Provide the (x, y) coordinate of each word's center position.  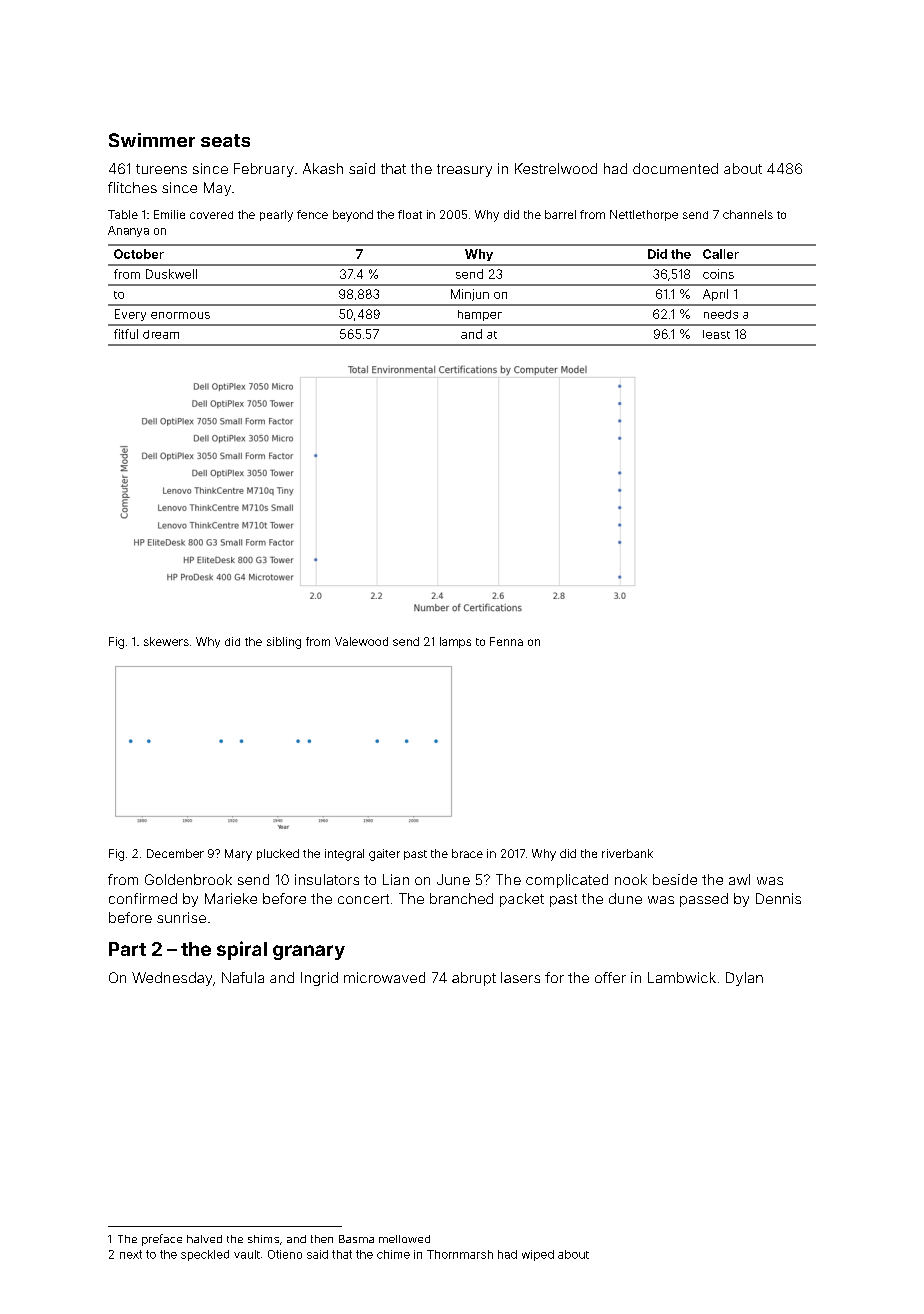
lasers (520, 977)
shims (263, 1239)
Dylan (744, 979)
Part (127, 949)
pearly (276, 216)
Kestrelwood (556, 168)
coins (718, 274)
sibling (284, 643)
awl (739, 879)
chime (393, 1254)
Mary (238, 855)
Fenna (506, 641)
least (716, 334)
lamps (455, 642)
